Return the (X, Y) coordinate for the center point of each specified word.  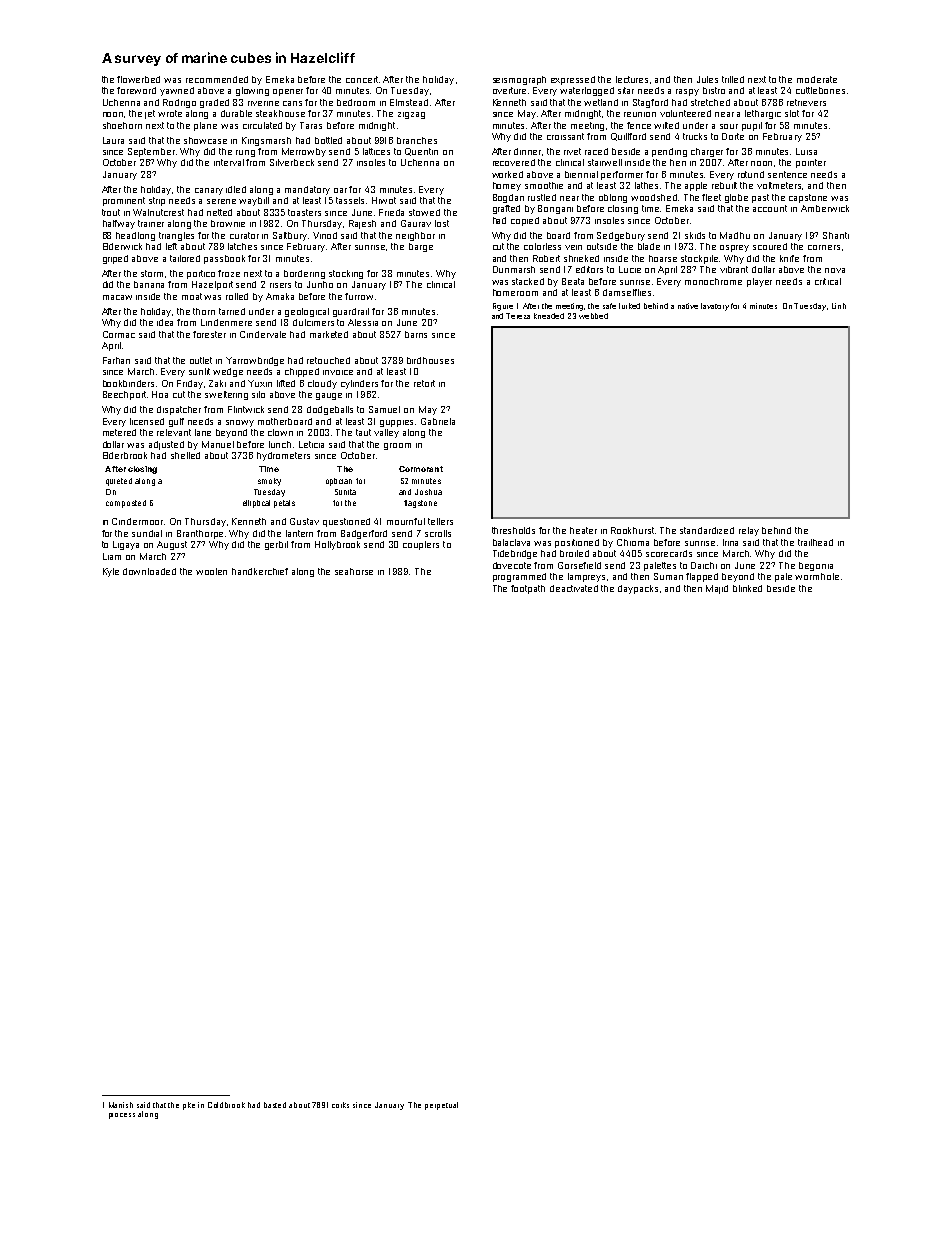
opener (288, 92)
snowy (240, 423)
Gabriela (438, 421)
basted (275, 1105)
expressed (573, 80)
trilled (733, 79)
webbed (593, 316)
